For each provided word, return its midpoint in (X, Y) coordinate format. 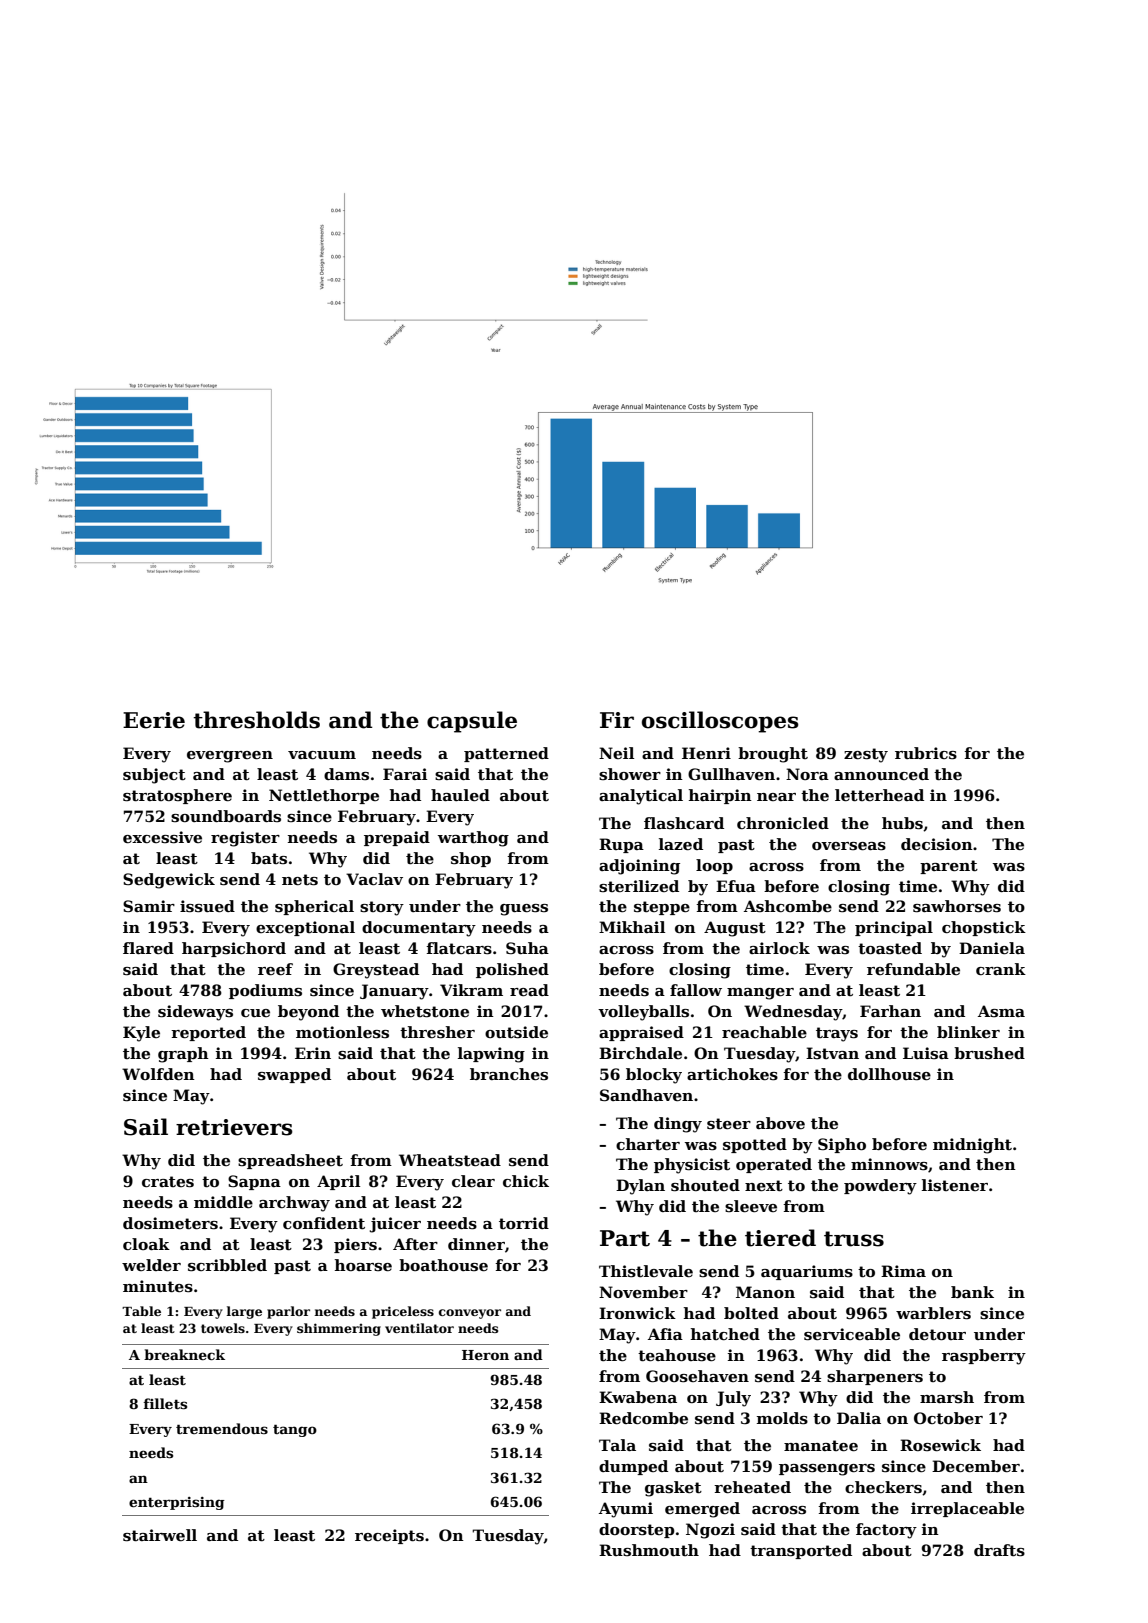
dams (346, 774)
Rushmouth (649, 1550)
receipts (389, 1536)
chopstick (984, 928)
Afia (665, 1334)
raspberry (984, 1357)
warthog (473, 839)
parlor (288, 1312)
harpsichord (234, 949)
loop (714, 866)
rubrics (926, 753)
